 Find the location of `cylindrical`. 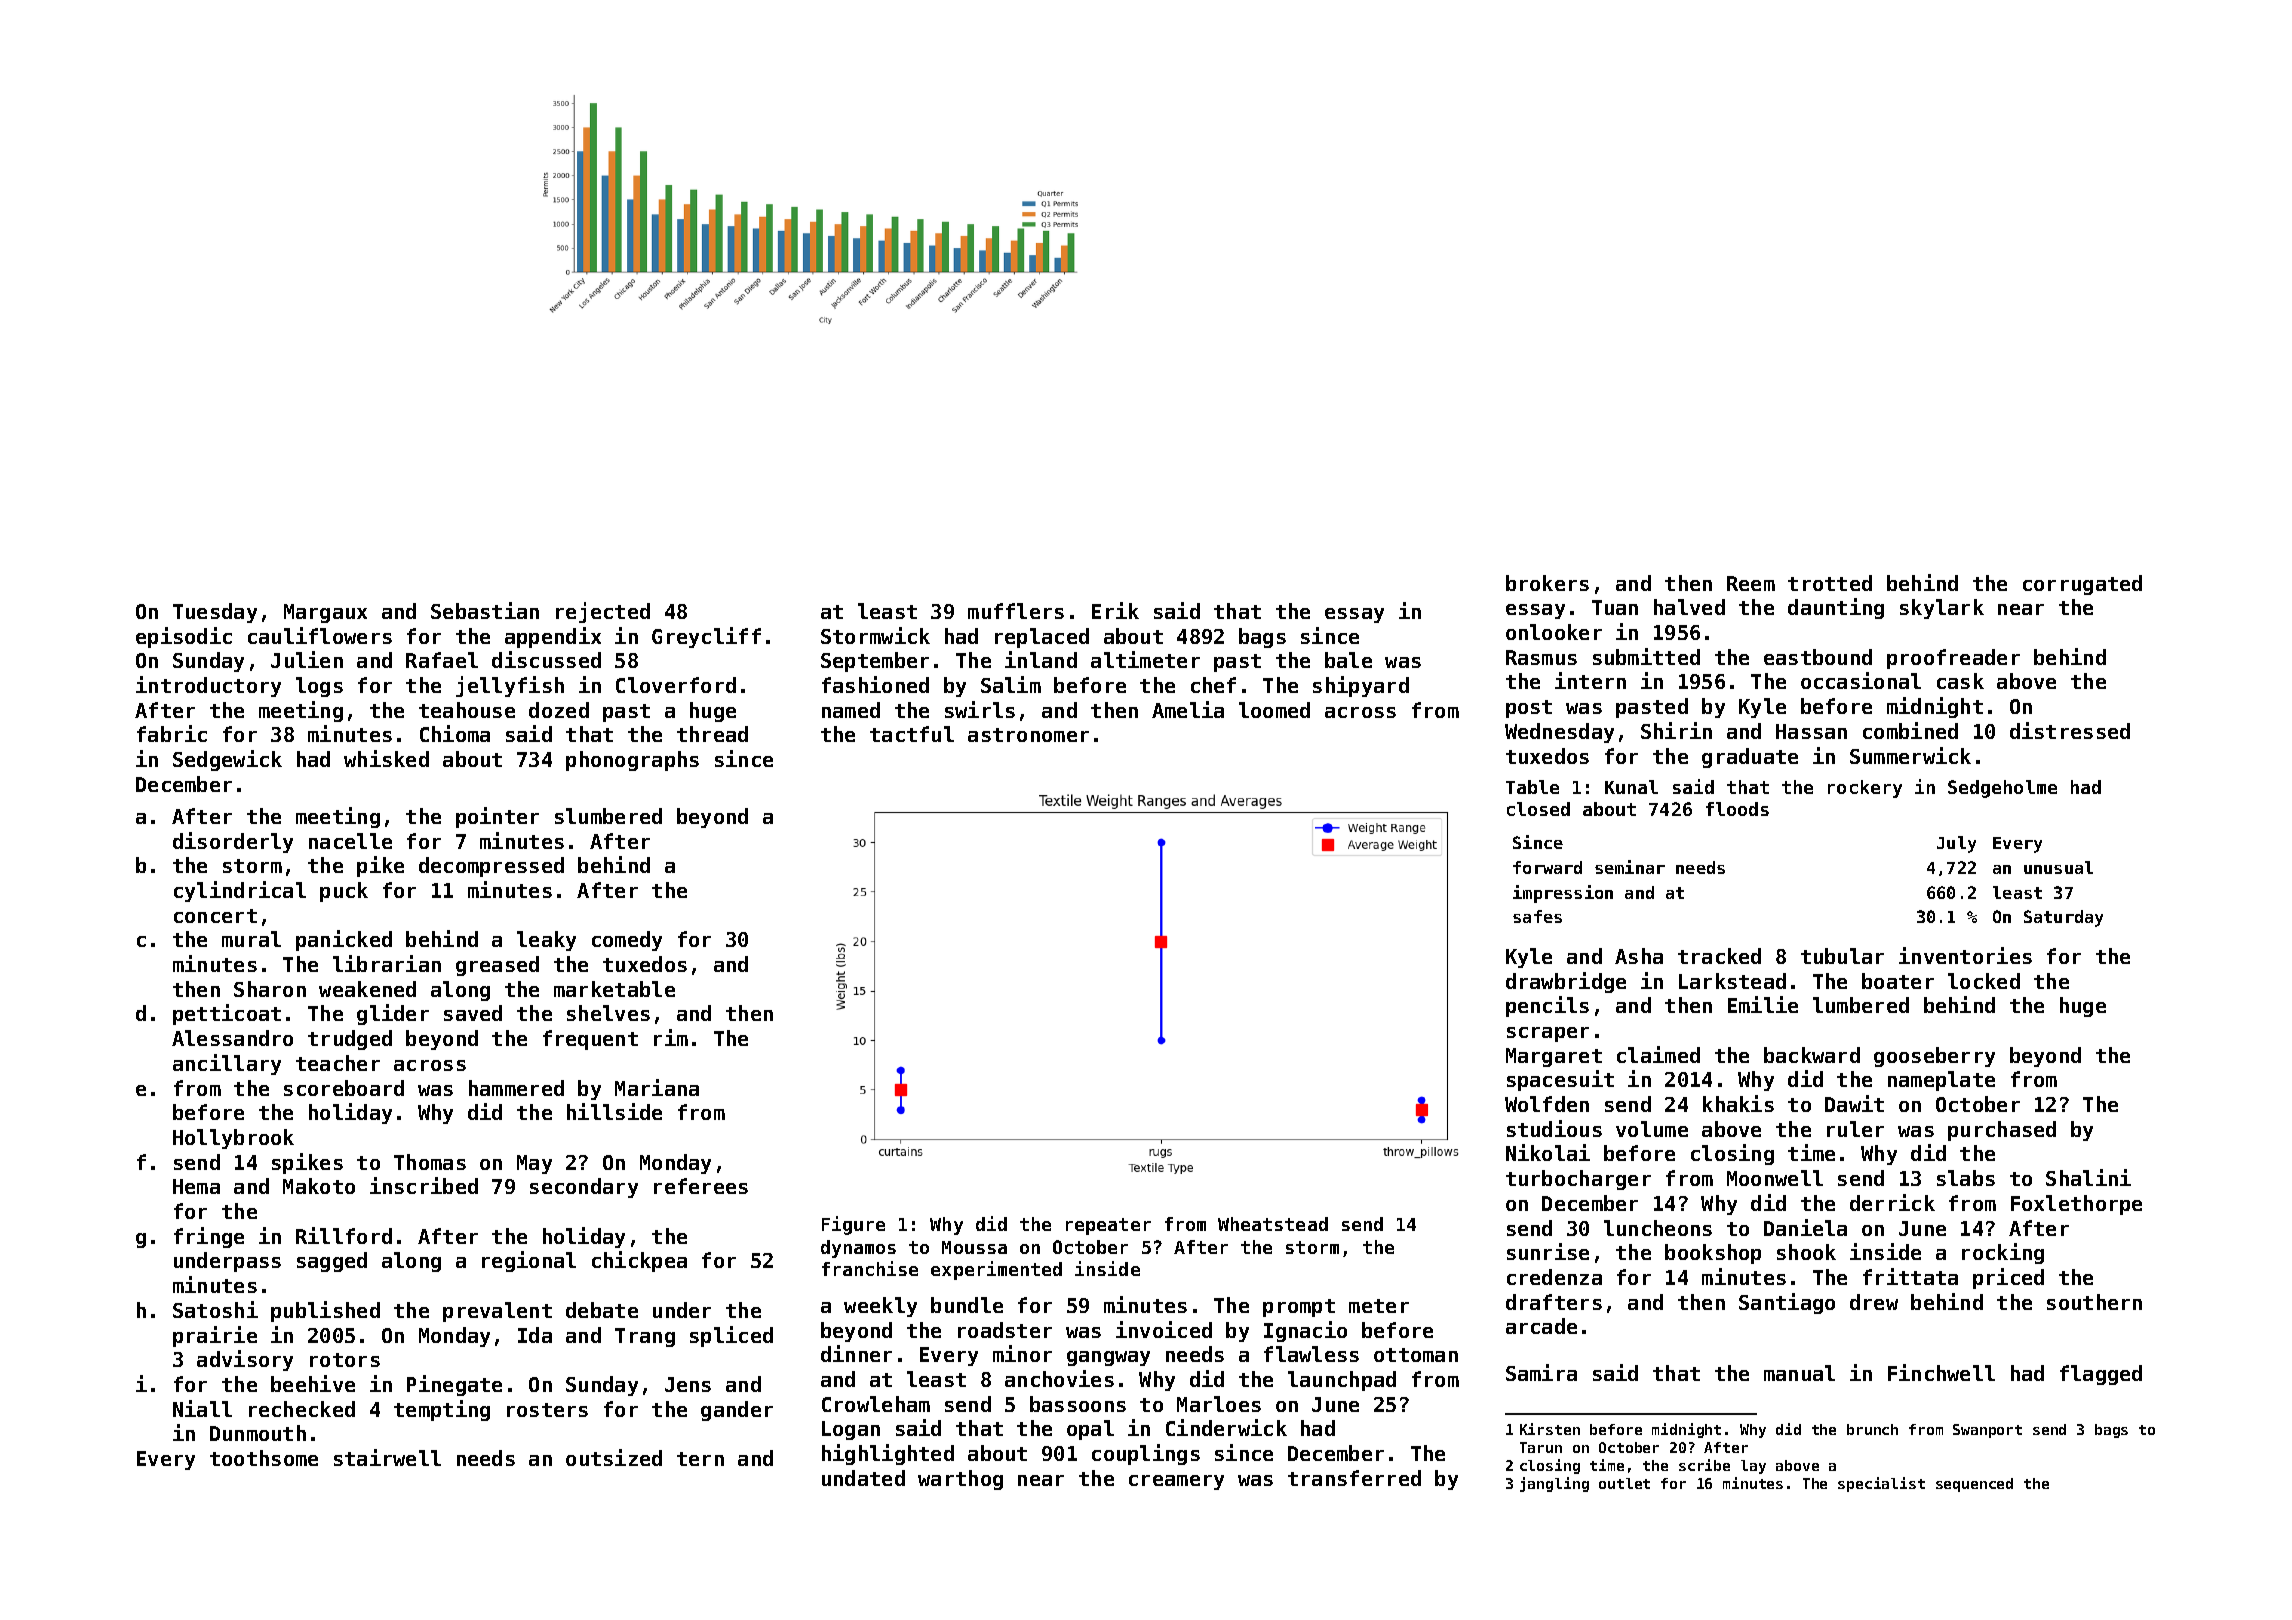

cylindrical is located at coordinates (240, 891).
